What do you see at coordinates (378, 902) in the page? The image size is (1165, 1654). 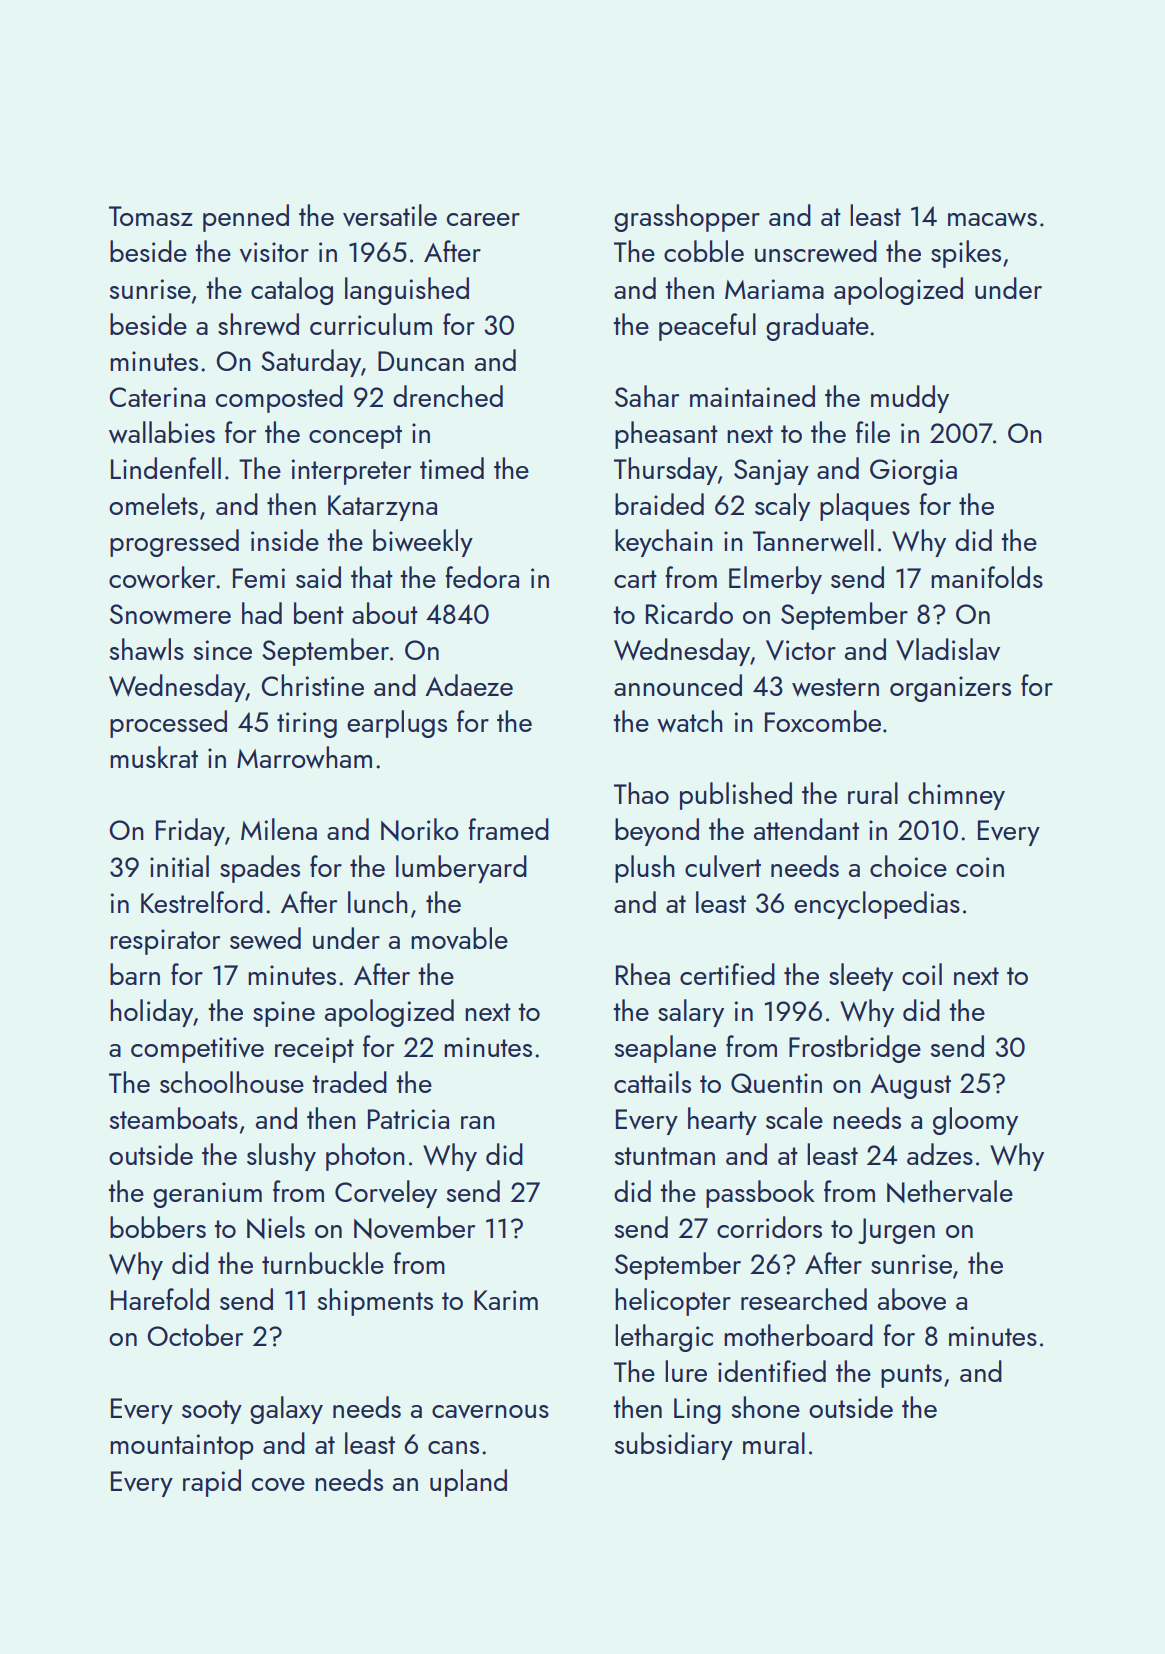 I see `lunch` at bounding box center [378, 902].
